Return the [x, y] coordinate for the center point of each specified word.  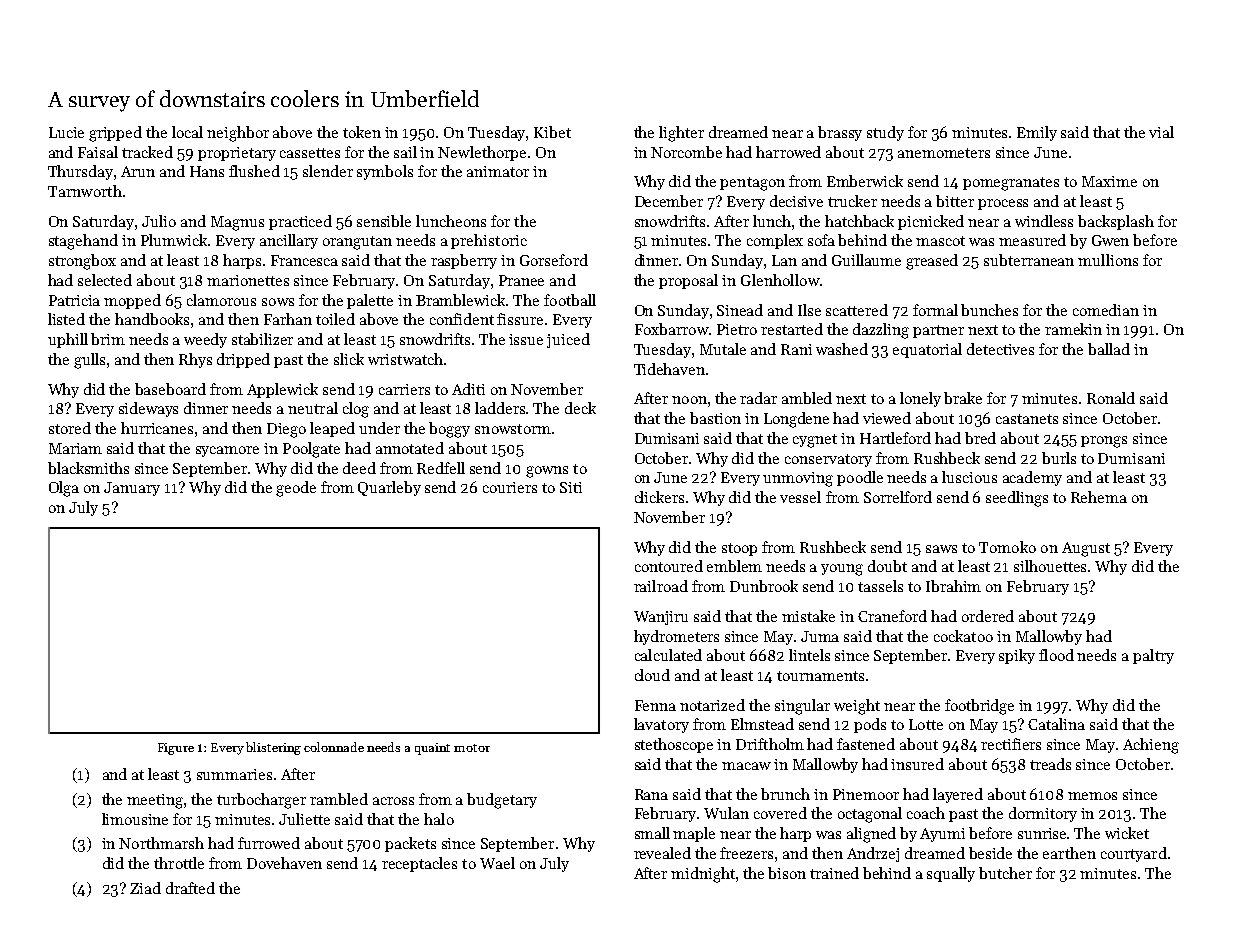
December [669, 201]
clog [356, 410]
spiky [1017, 656]
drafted [190, 888]
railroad [661, 586]
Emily [1037, 133]
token [362, 132]
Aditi [468, 389]
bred [980, 438]
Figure [176, 749]
